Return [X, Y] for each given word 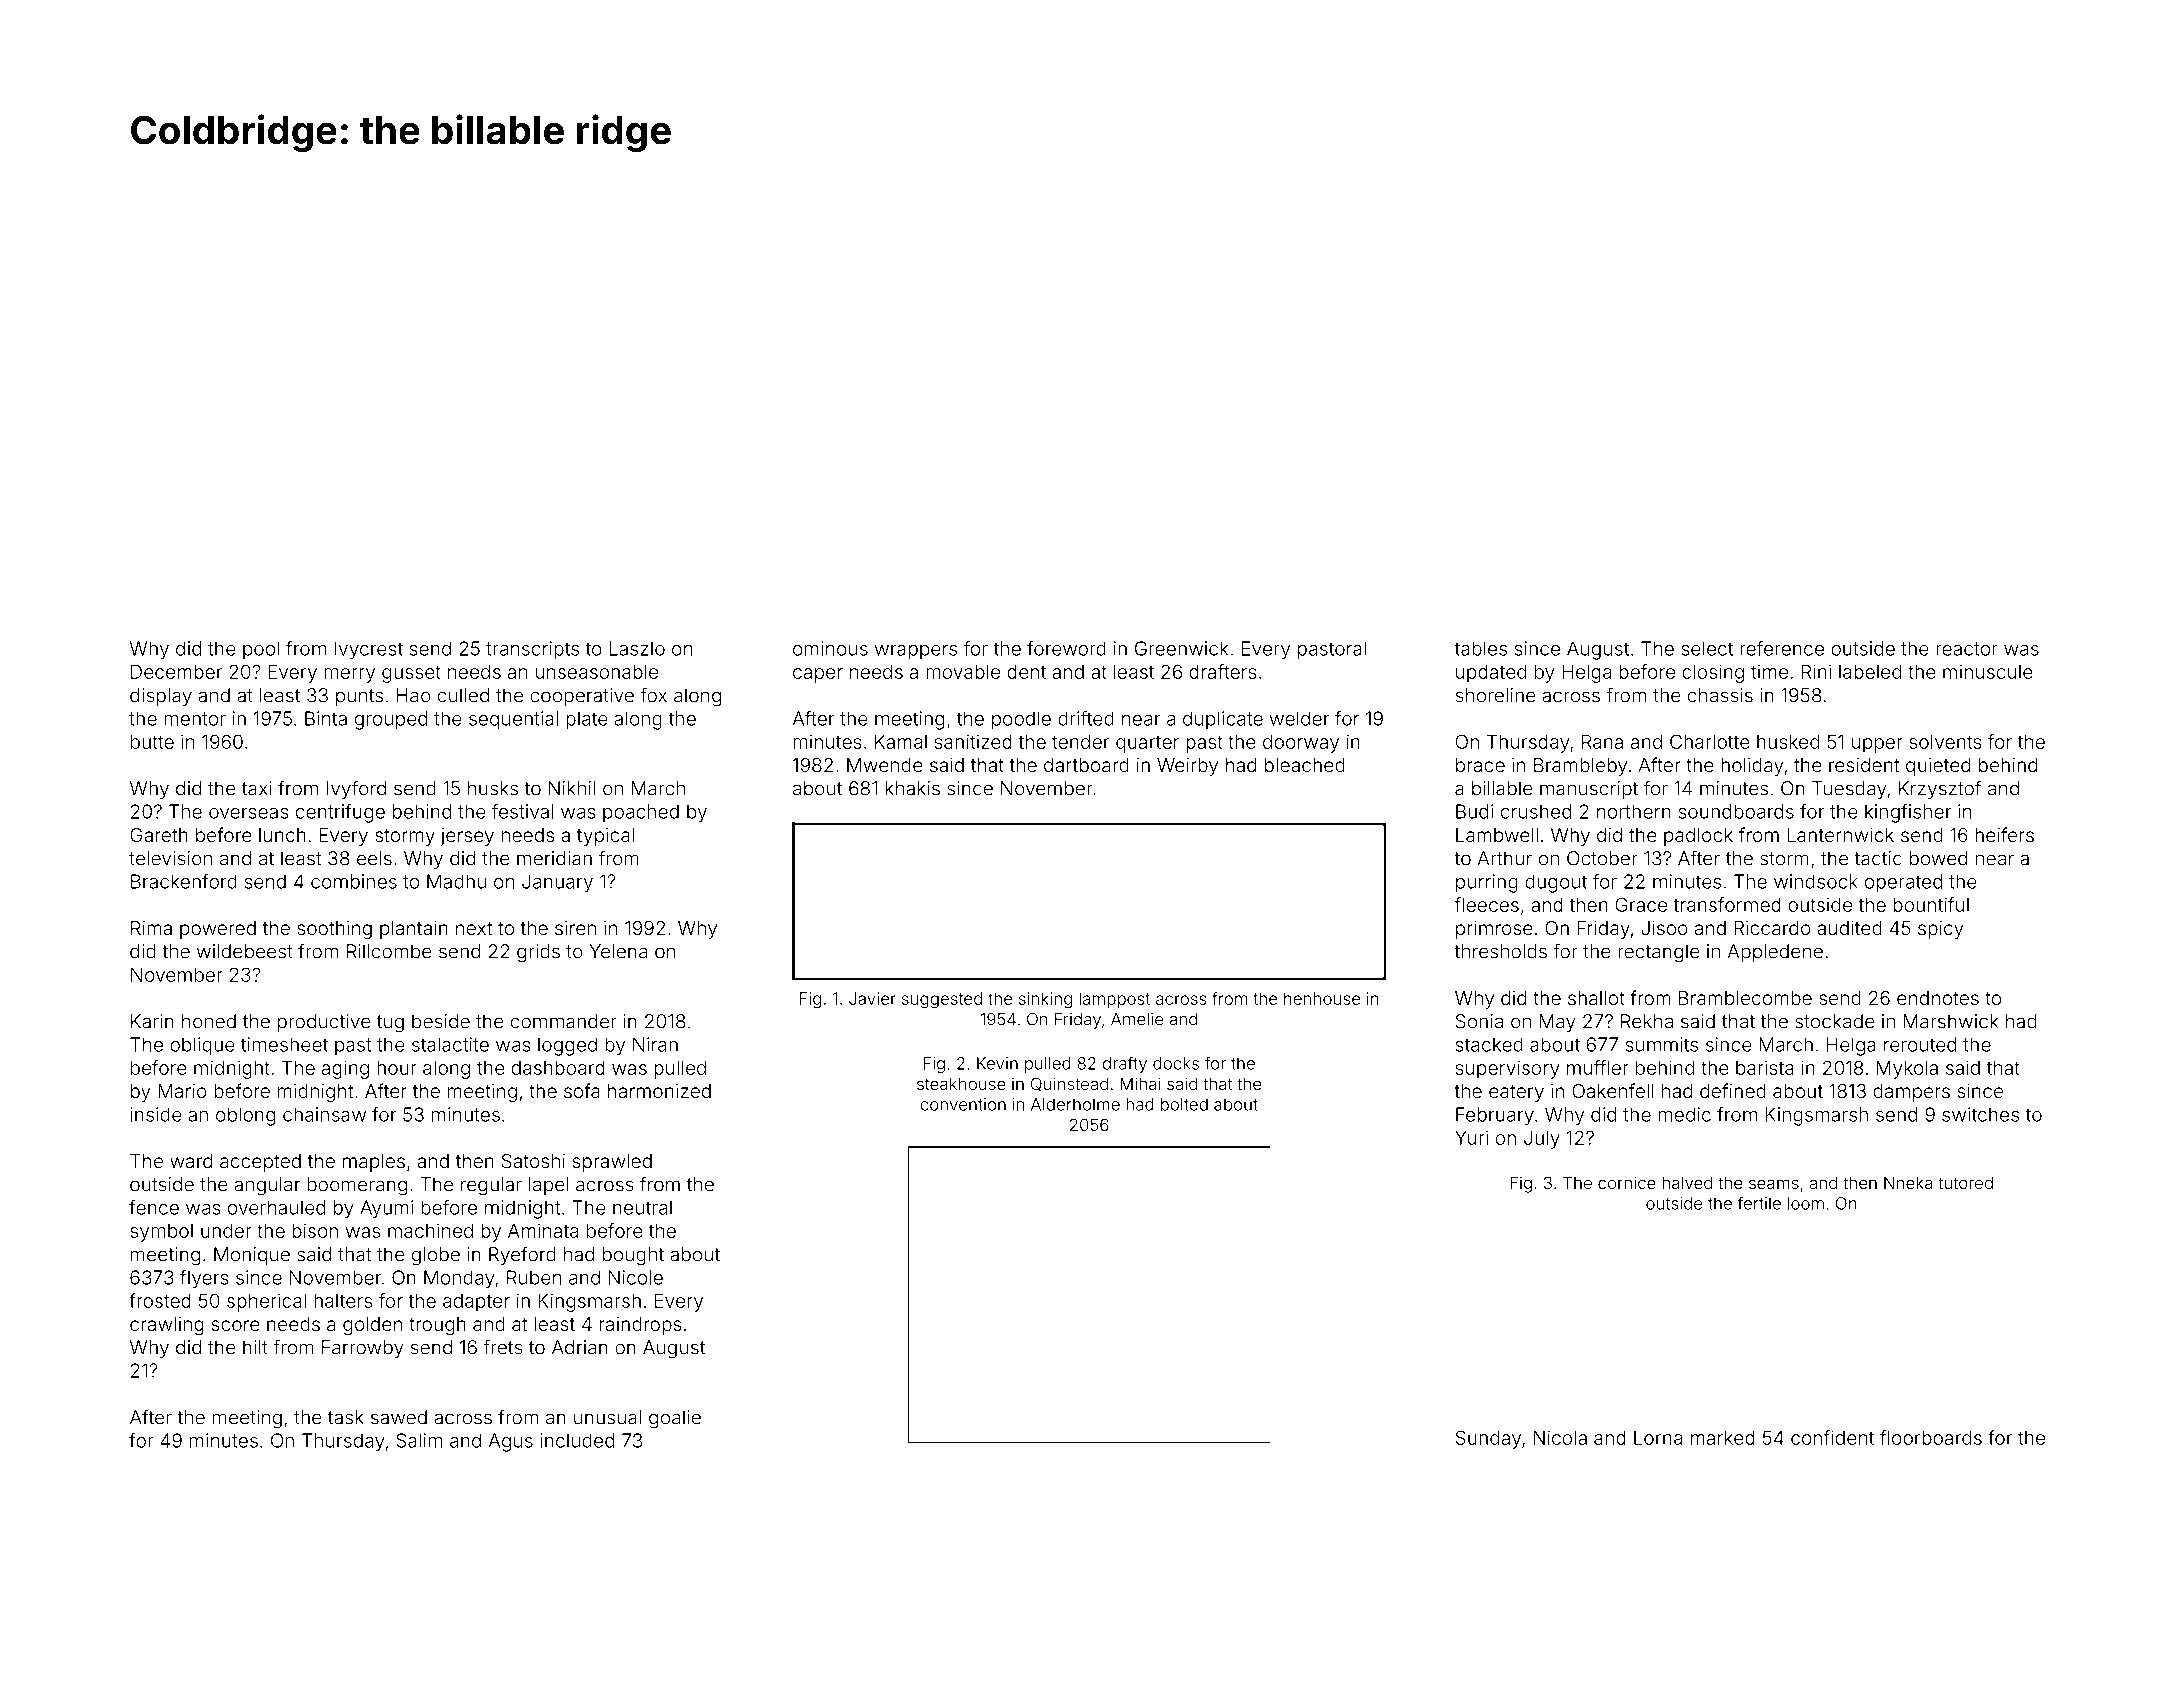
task [346, 1417]
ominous [830, 648]
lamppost [1114, 1000]
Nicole [636, 1277]
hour [397, 1068]
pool [261, 650]
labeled [1870, 671]
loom [1806, 1203]
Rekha [1647, 1021]
